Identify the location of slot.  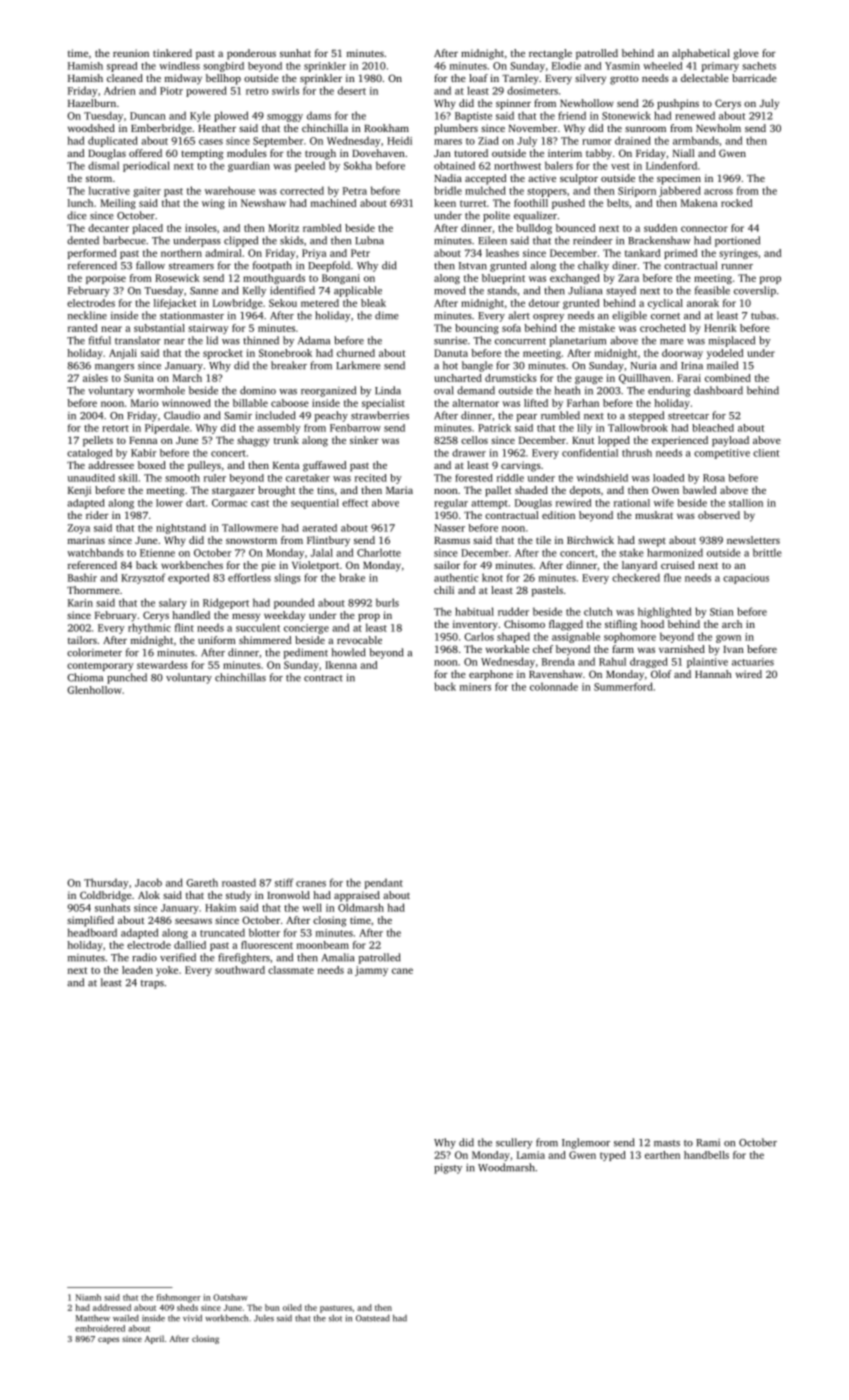
(335, 1318).
